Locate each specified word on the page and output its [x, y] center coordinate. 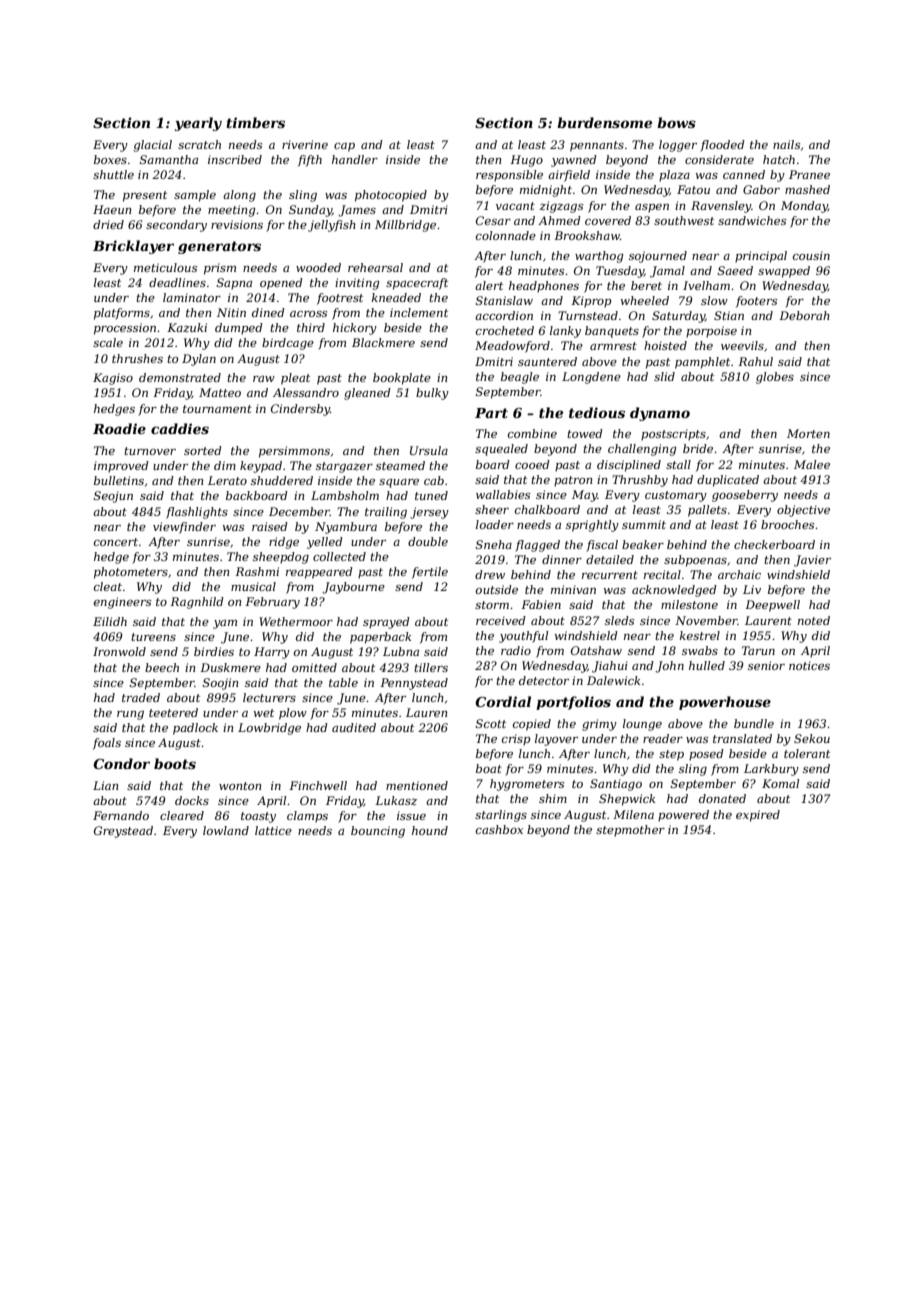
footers [756, 302]
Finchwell [318, 785]
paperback [380, 638]
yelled [325, 543]
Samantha [169, 159]
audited [354, 727]
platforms [122, 314]
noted [814, 620]
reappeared [319, 573]
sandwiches [752, 220]
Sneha [494, 544]
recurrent [610, 575]
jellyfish [332, 226]
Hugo [526, 161]
